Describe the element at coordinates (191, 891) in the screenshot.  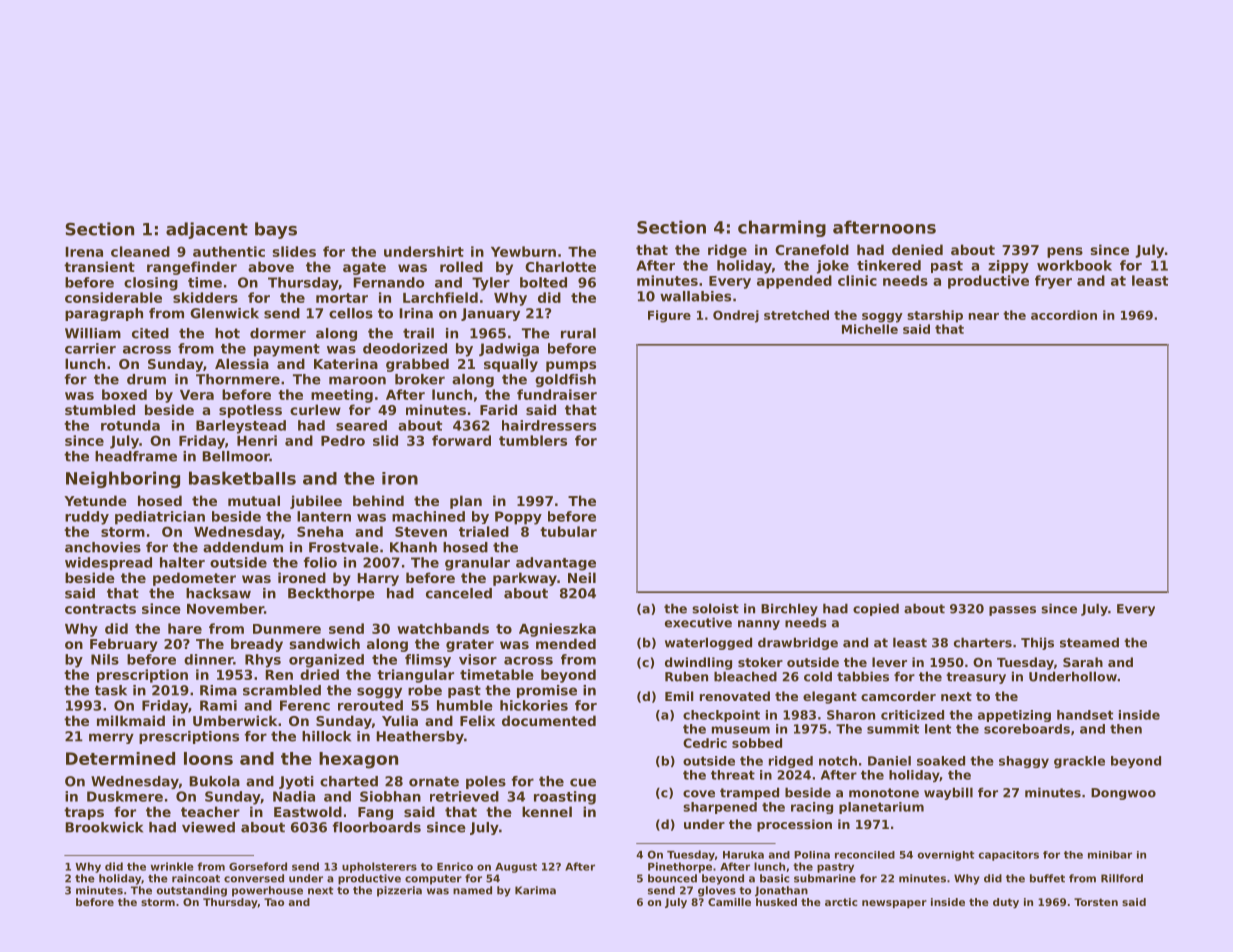
I see `outstanding` at that location.
